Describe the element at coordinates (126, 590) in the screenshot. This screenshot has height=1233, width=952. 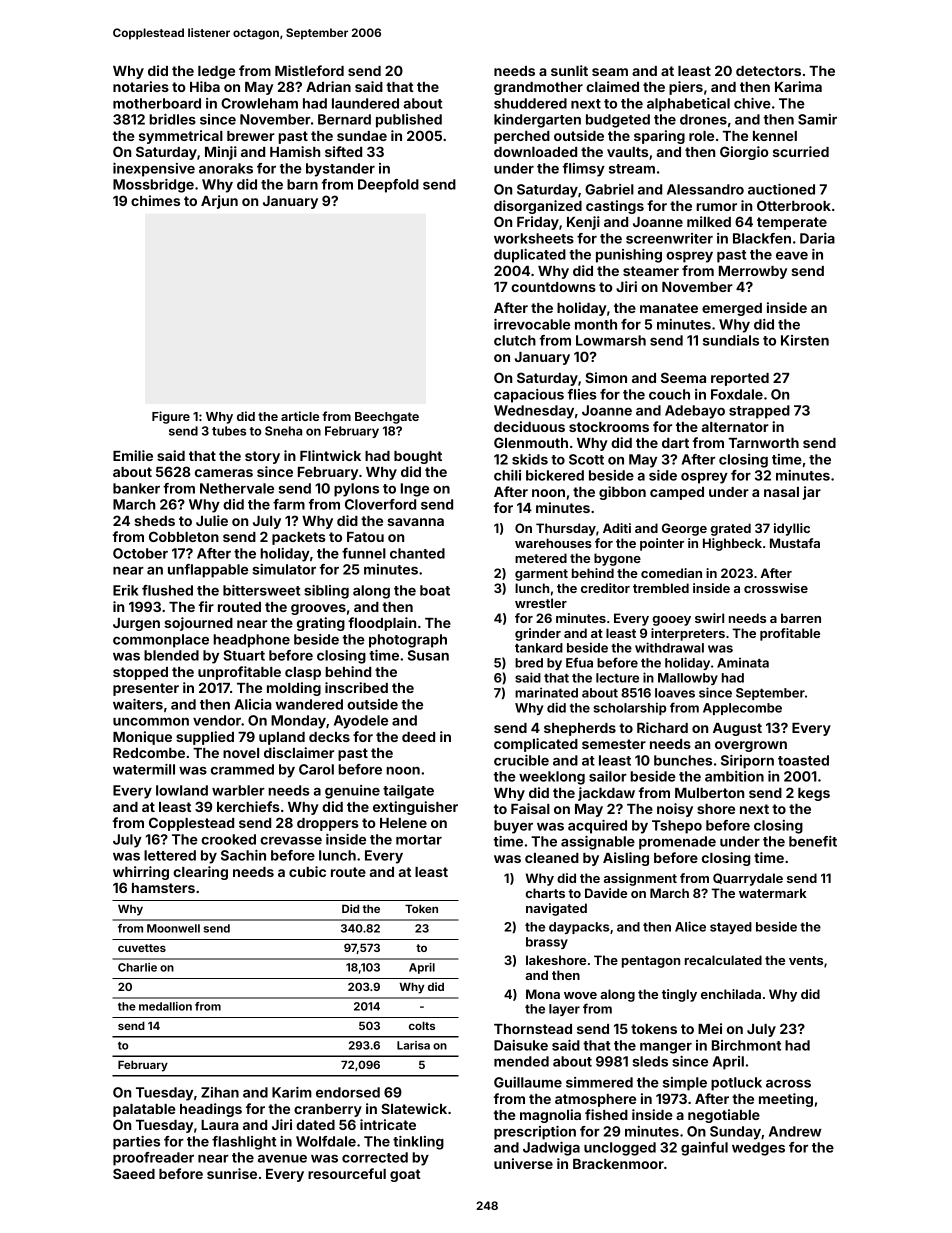
I see `Erik` at that location.
